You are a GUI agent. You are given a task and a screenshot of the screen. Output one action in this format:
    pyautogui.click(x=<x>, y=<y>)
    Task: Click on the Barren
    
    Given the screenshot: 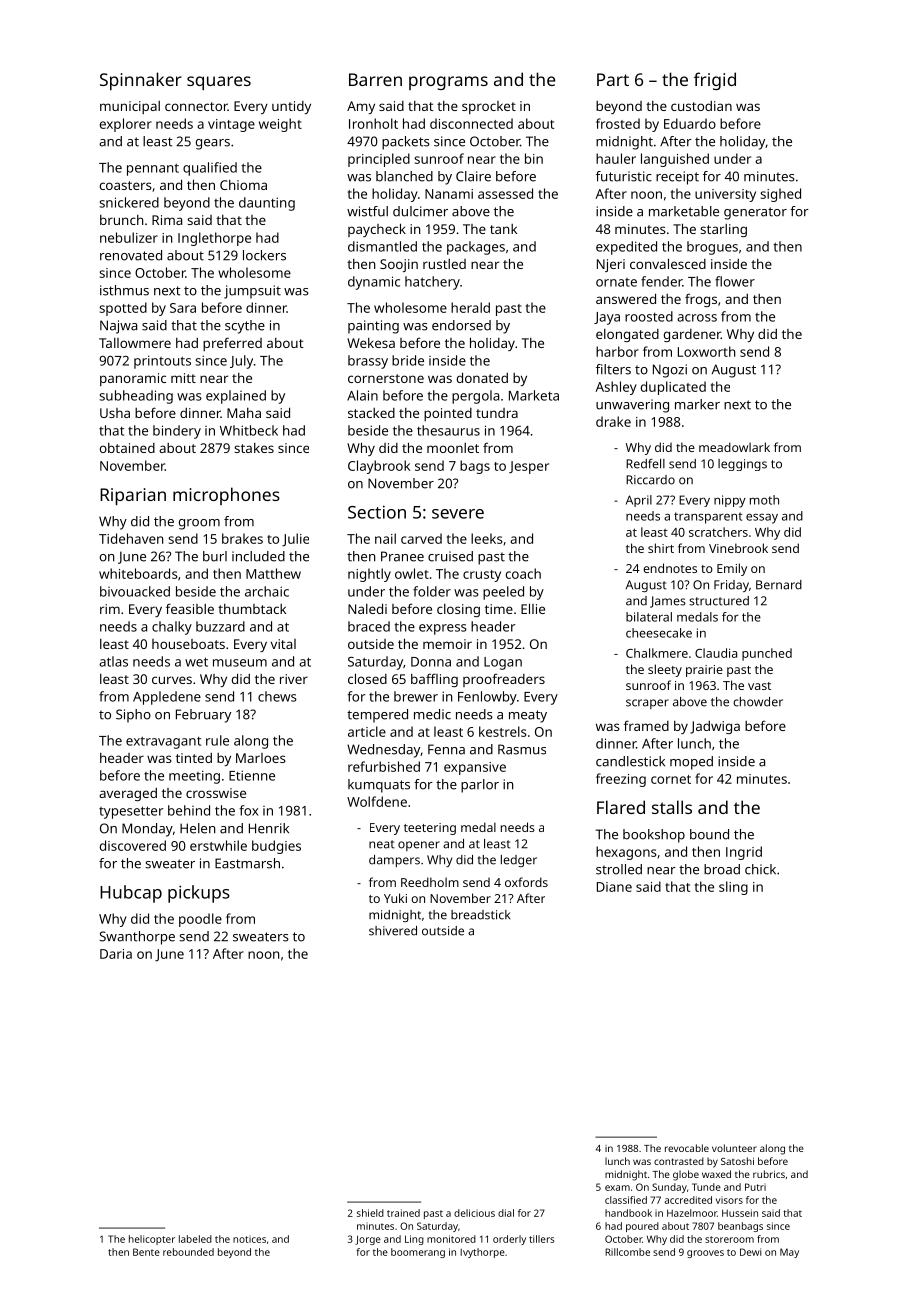 What is the action you would take?
    pyautogui.click(x=375, y=79)
